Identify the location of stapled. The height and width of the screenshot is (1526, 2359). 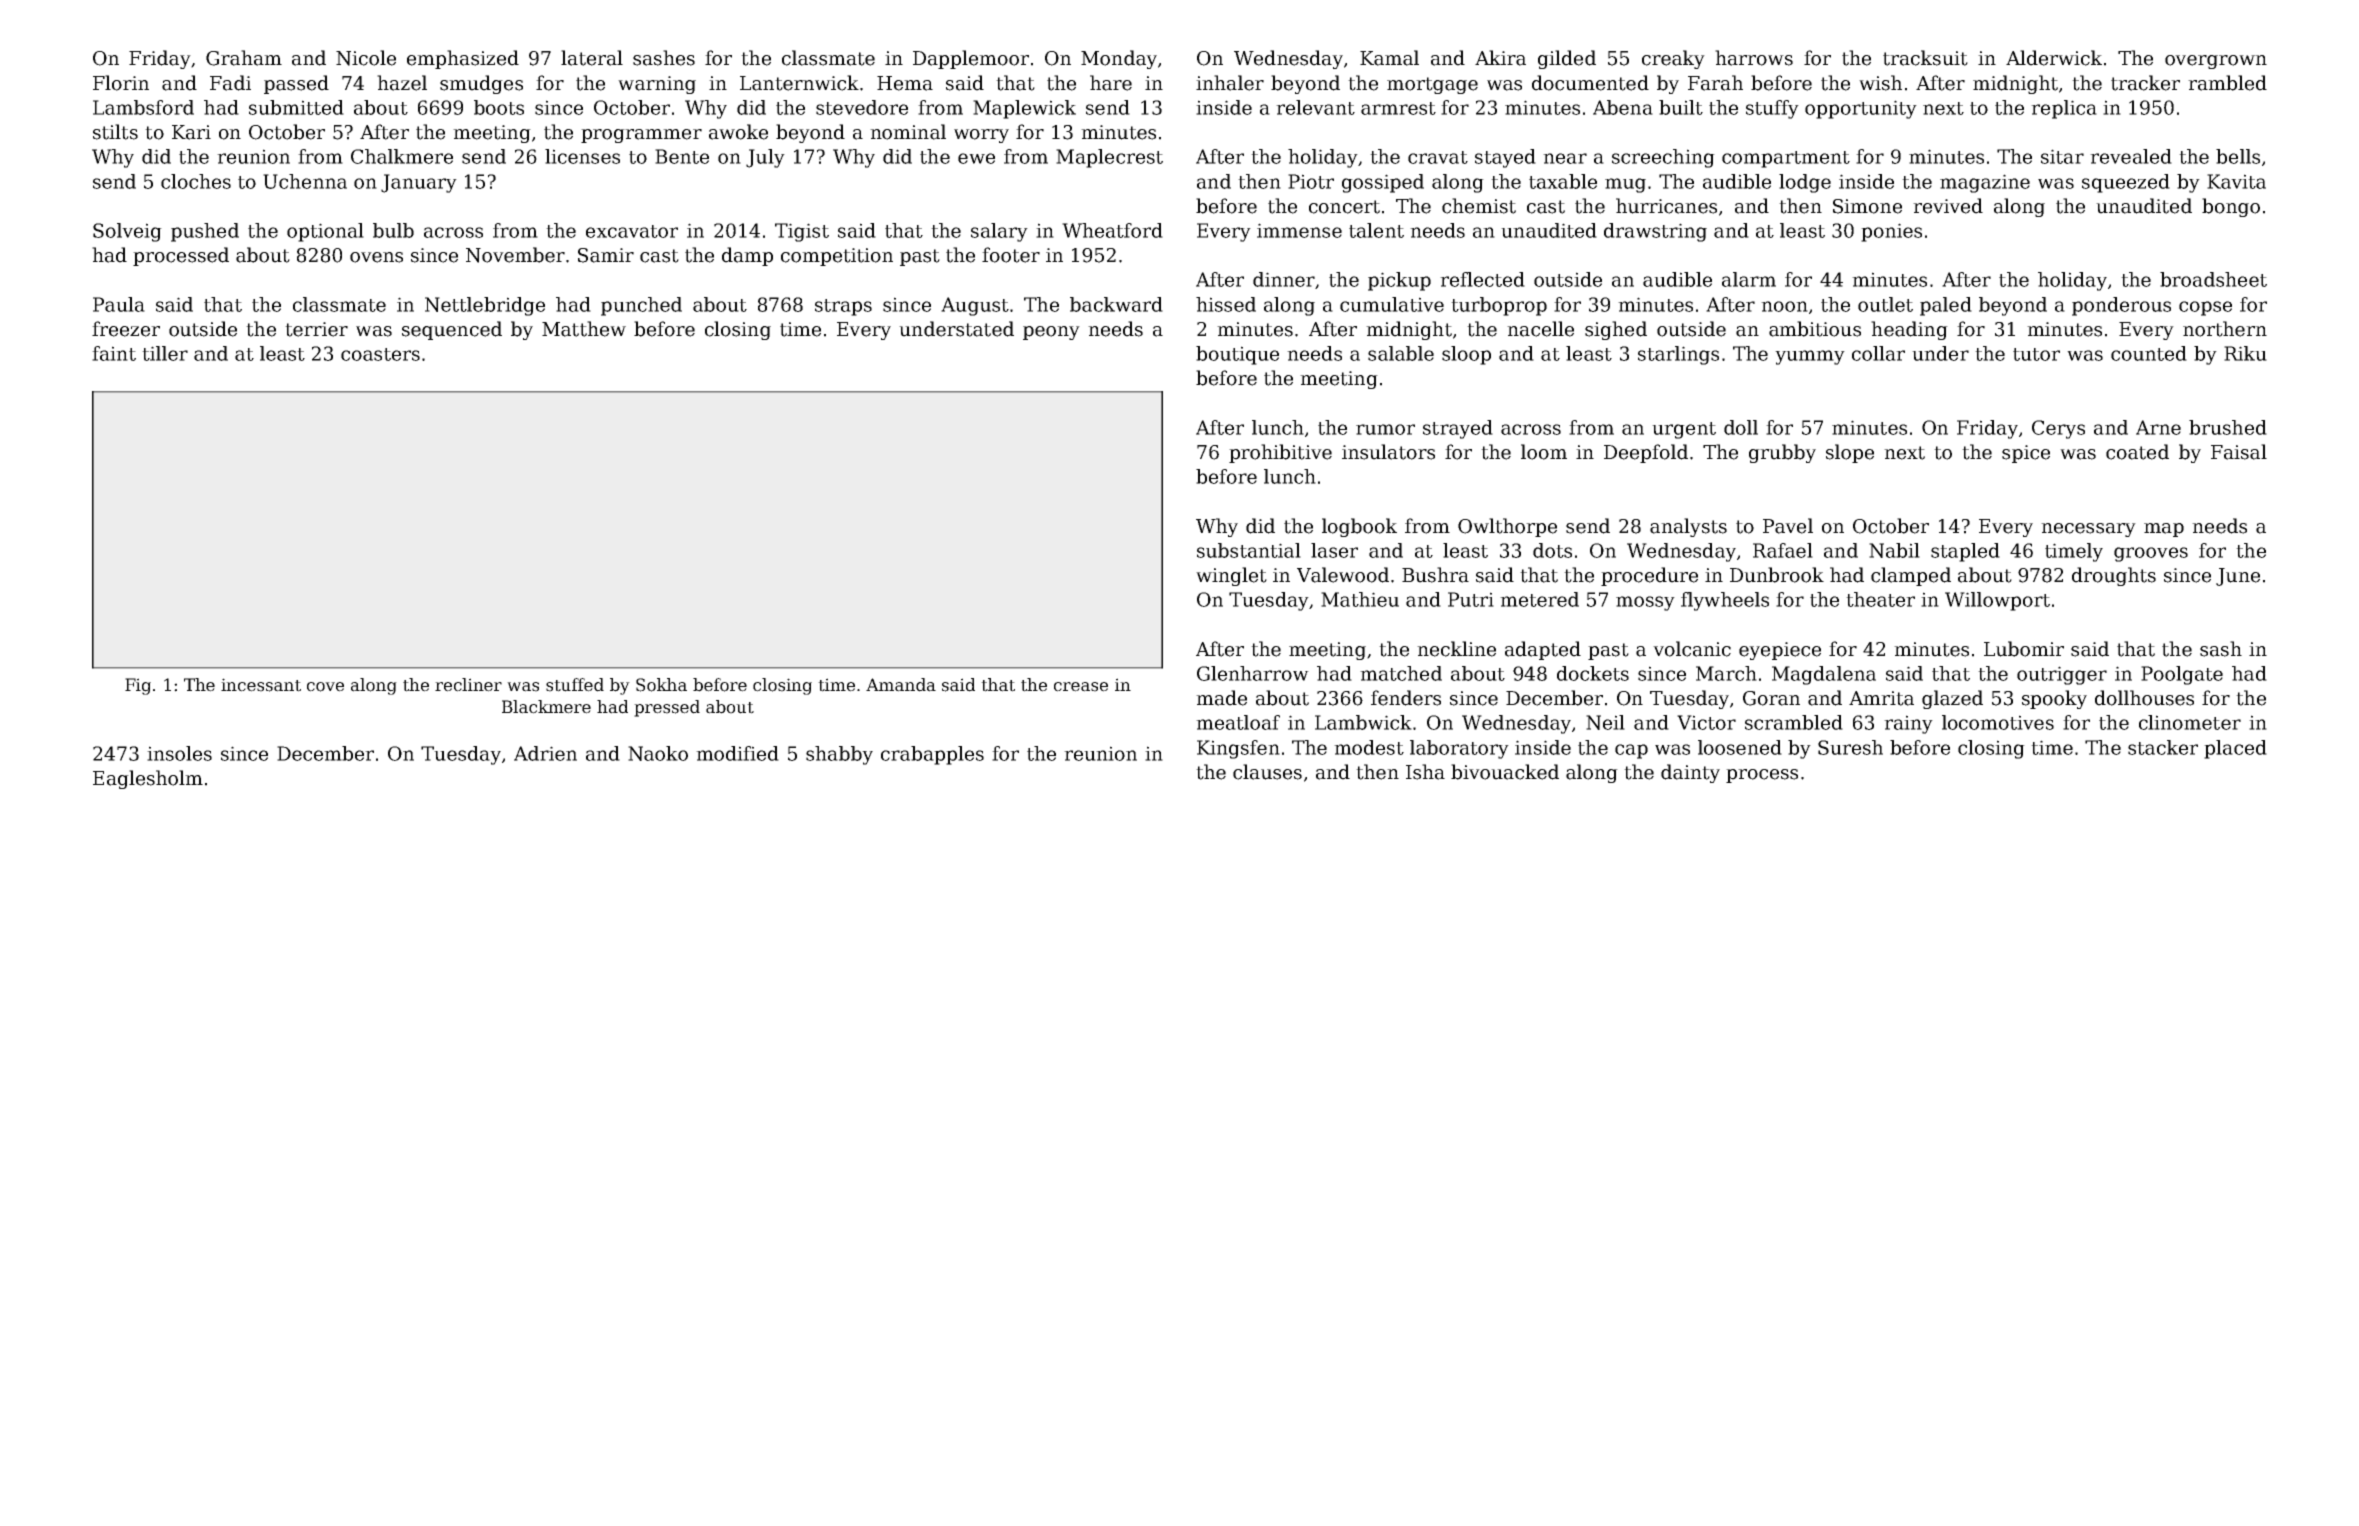
(1965, 552).
